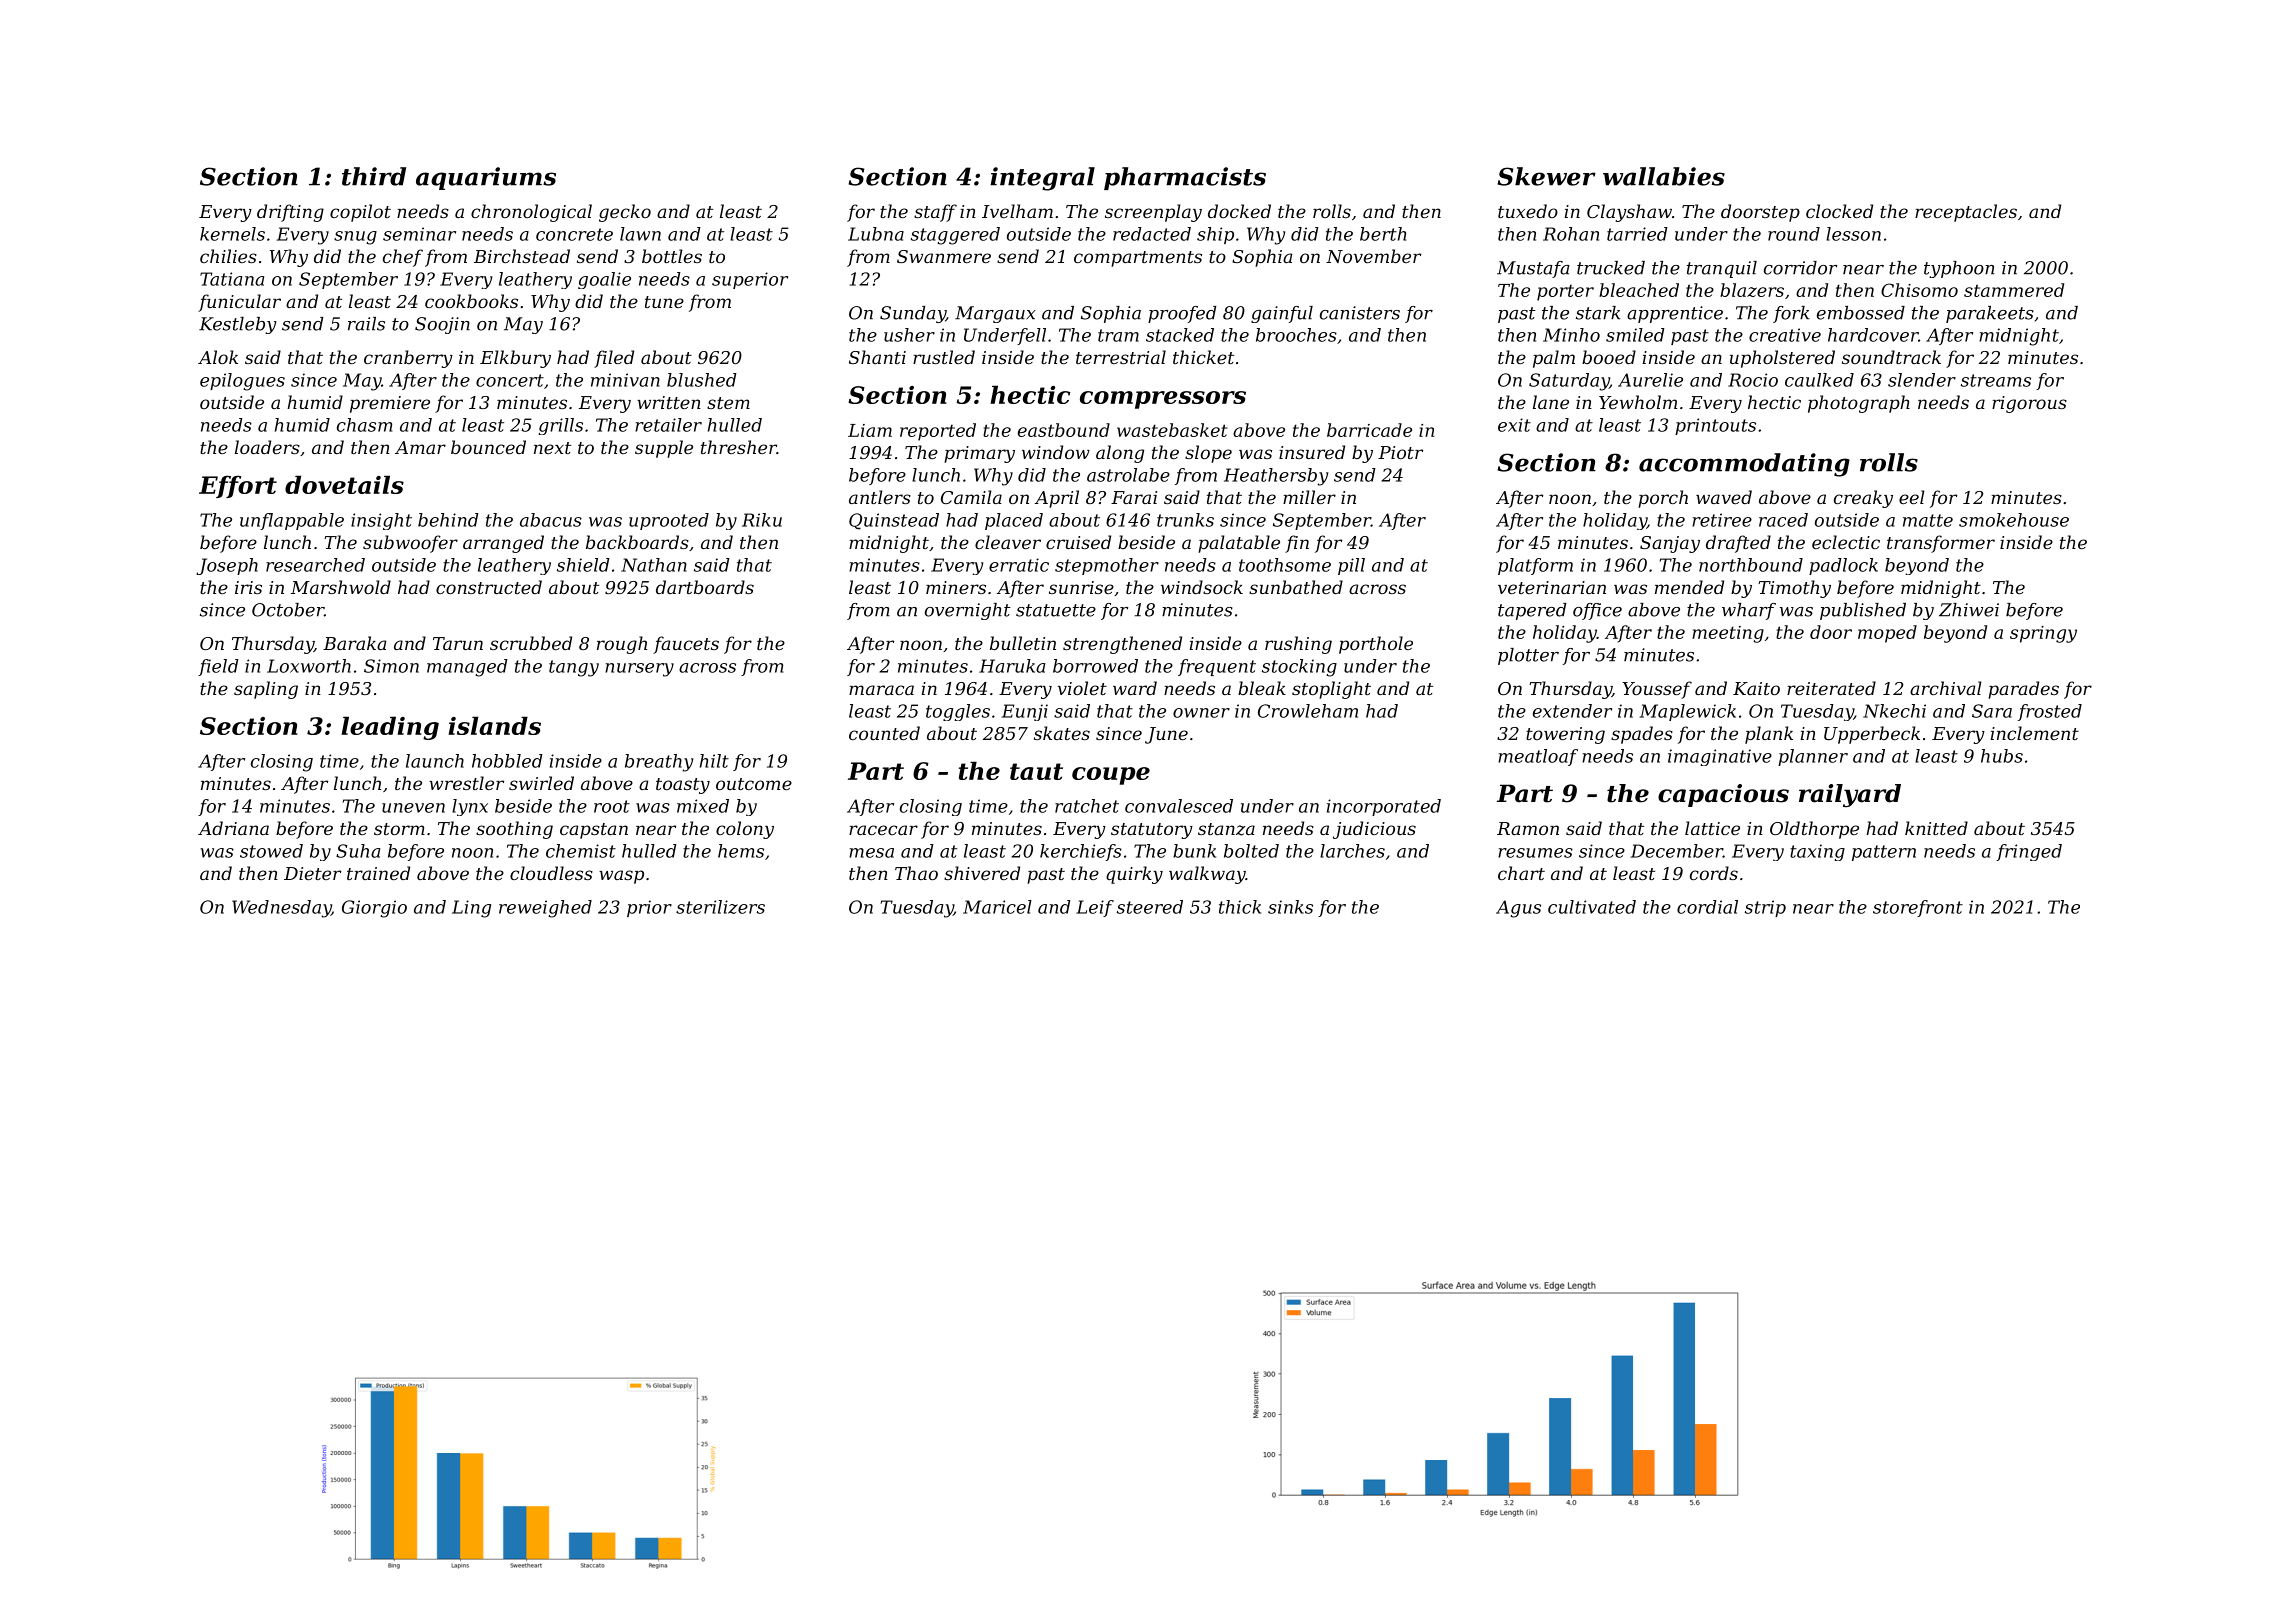 Image resolution: width=2292 pixels, height=1620 pixels. What do you see at coordinates (2014, 520) in the screenshot?
I see `smokehouse` at bounding box center [2014, 520].
